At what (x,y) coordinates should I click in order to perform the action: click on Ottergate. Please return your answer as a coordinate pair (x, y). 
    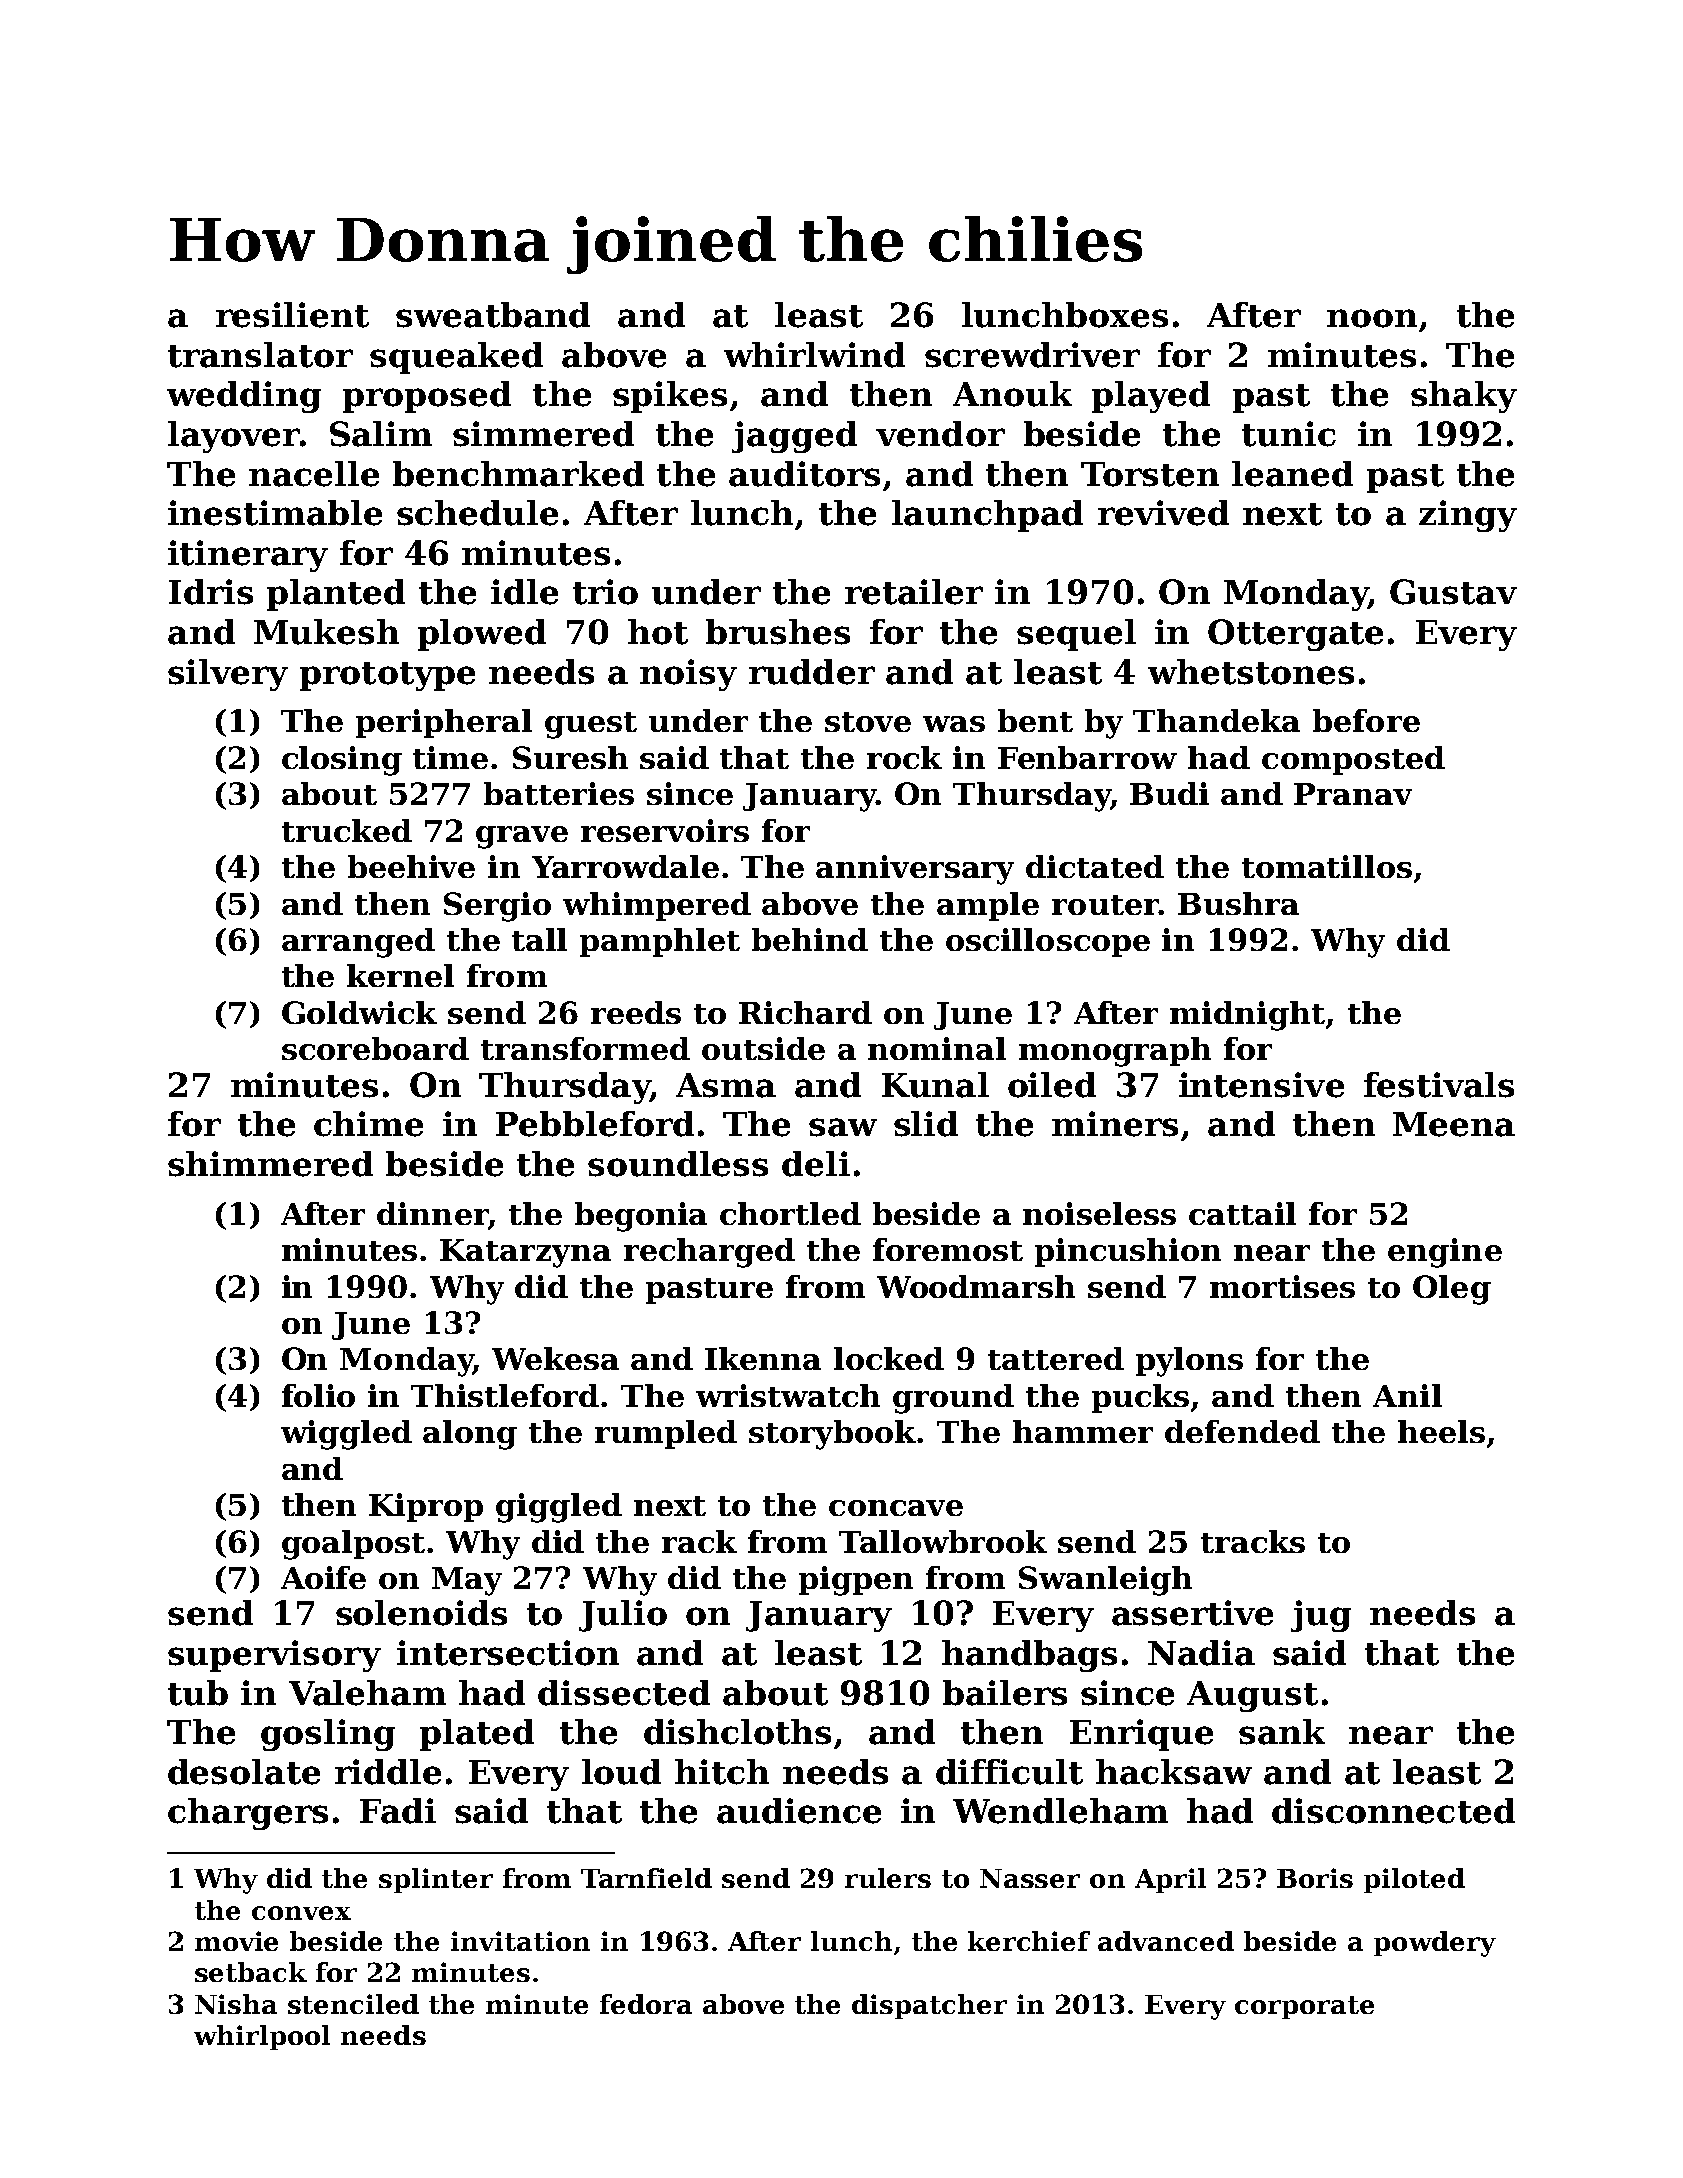
    Looking at the image, I should click on (1295, 635).
